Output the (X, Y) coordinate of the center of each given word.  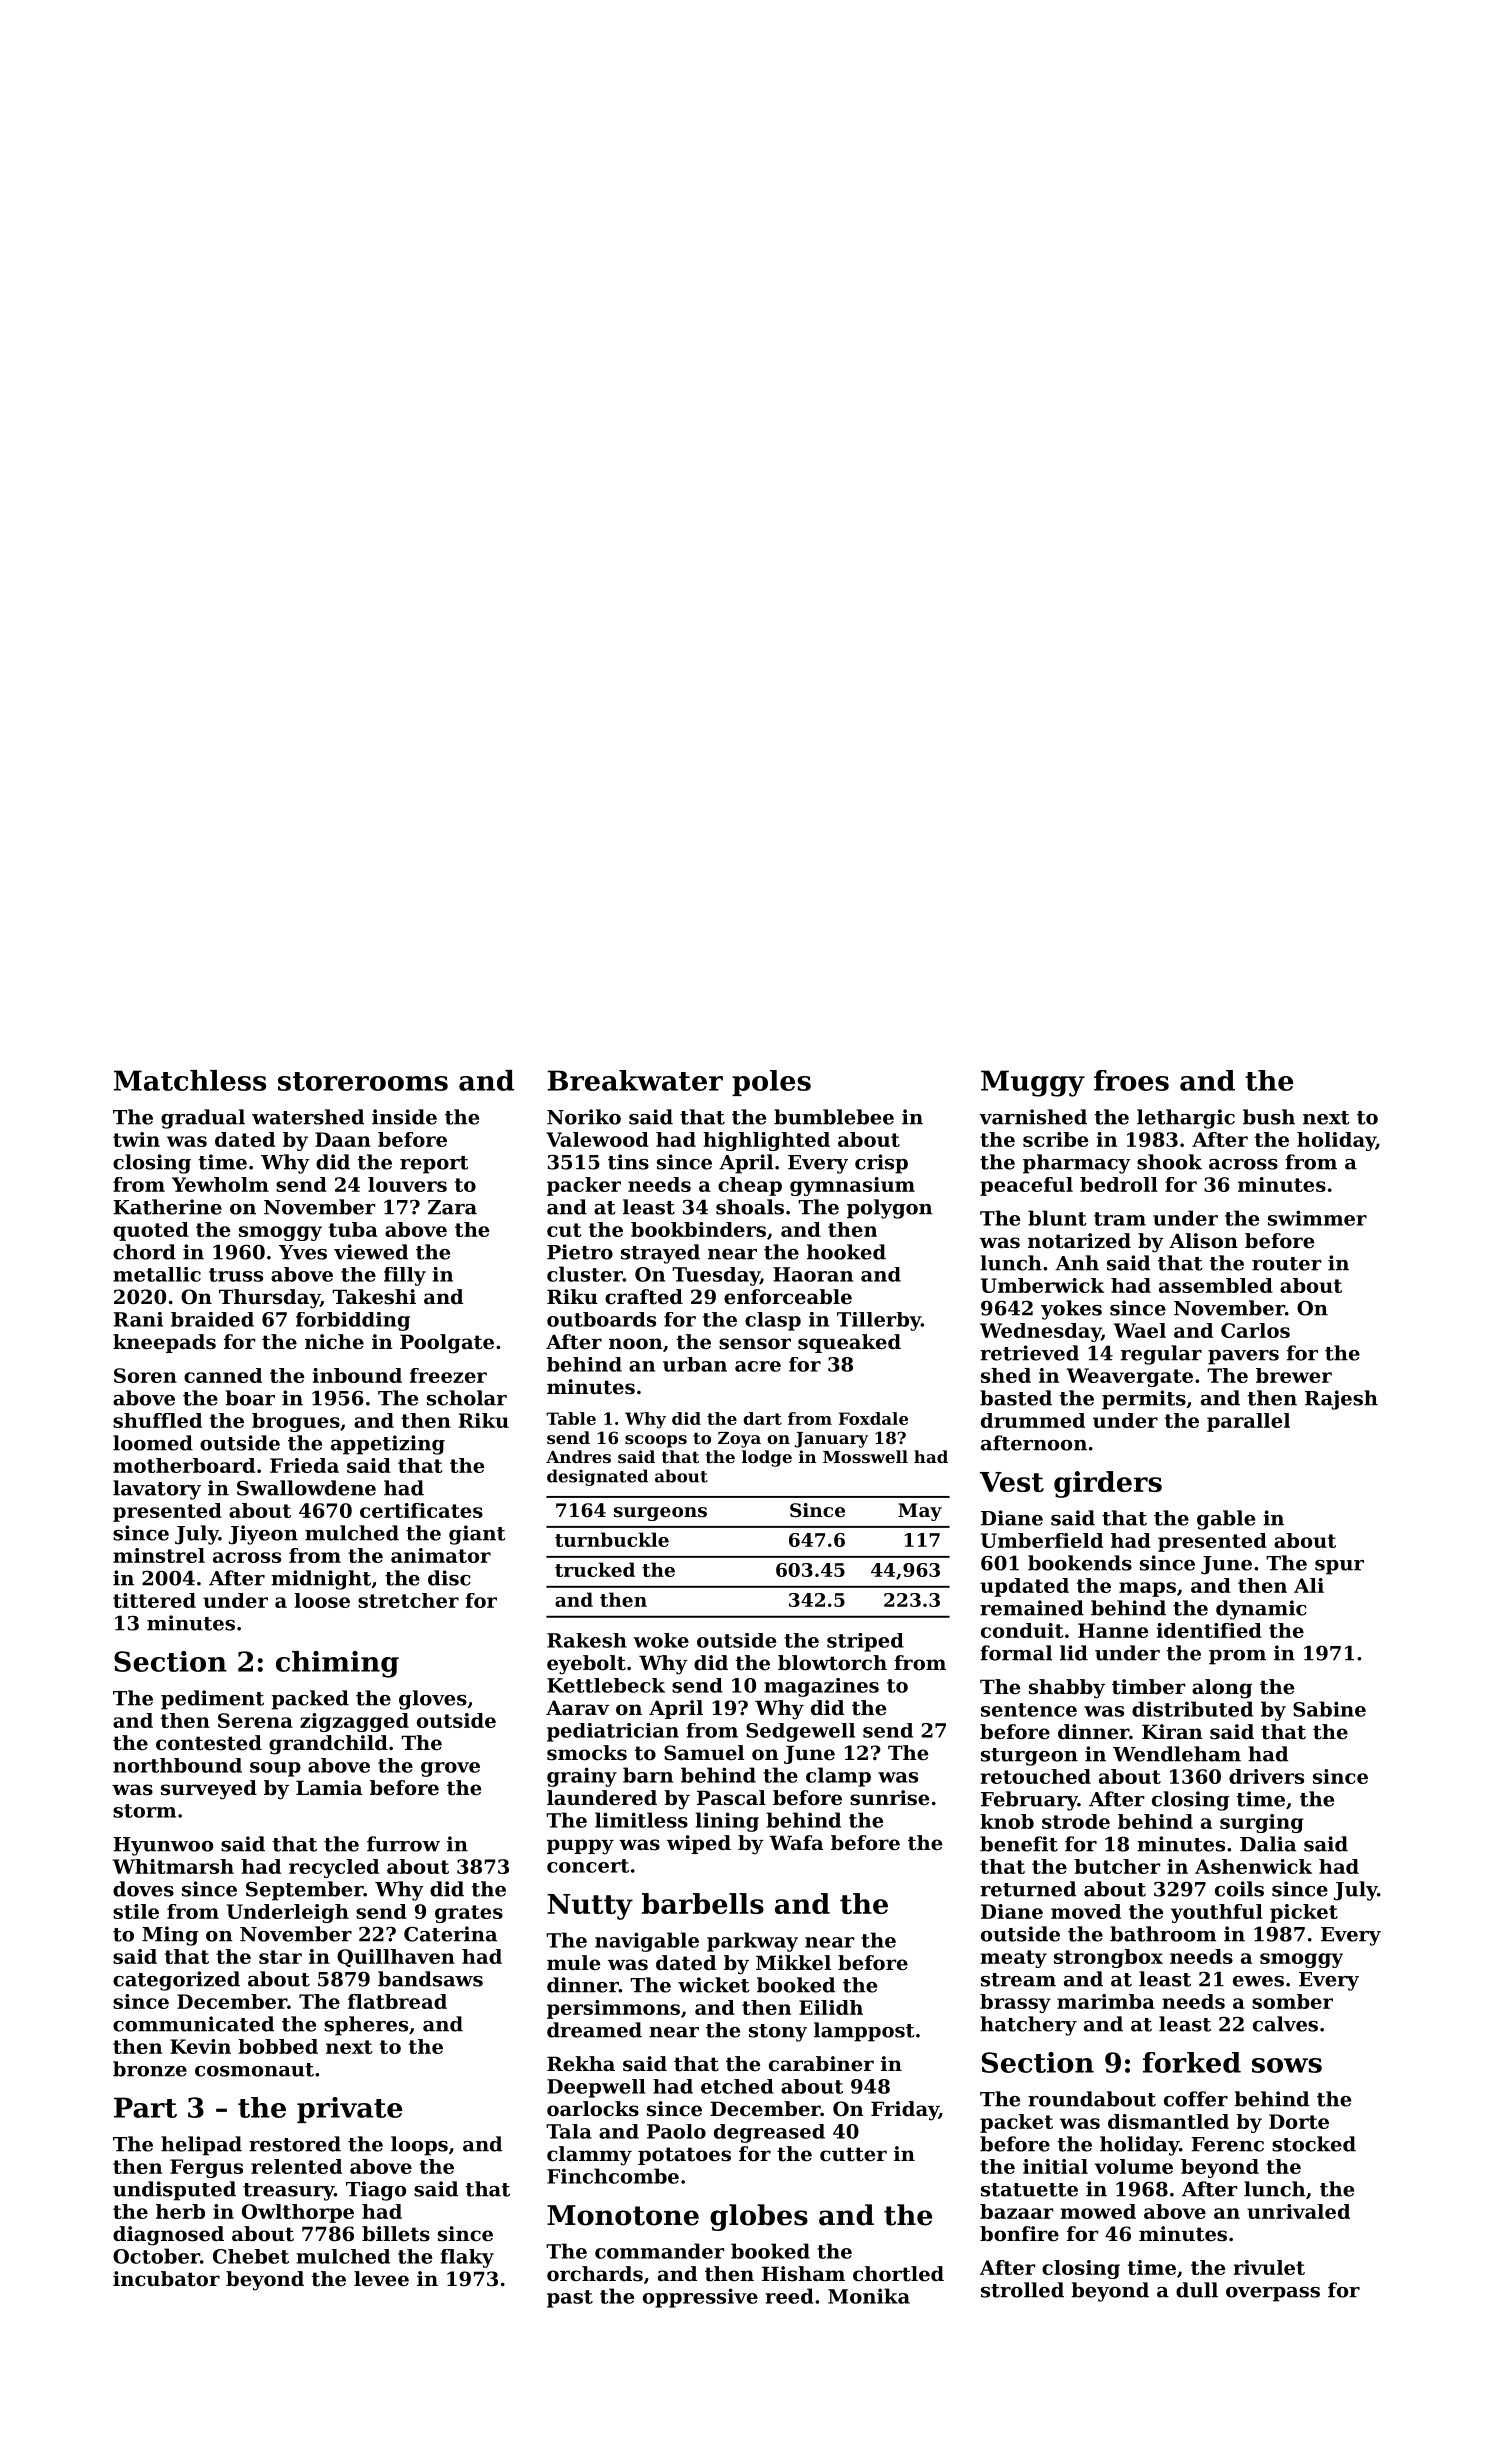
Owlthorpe (298, 2213)
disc (449, 1578)
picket (1304, 1913)
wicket (714, 1985)
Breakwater (635, 1080)
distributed (1192, 1709)
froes (1131, 1080)
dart (762, 1418)
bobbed (278, 2046)
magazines (821, 1687)
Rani (138, 1319)
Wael (1139, 1330)
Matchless (190, 1080)
